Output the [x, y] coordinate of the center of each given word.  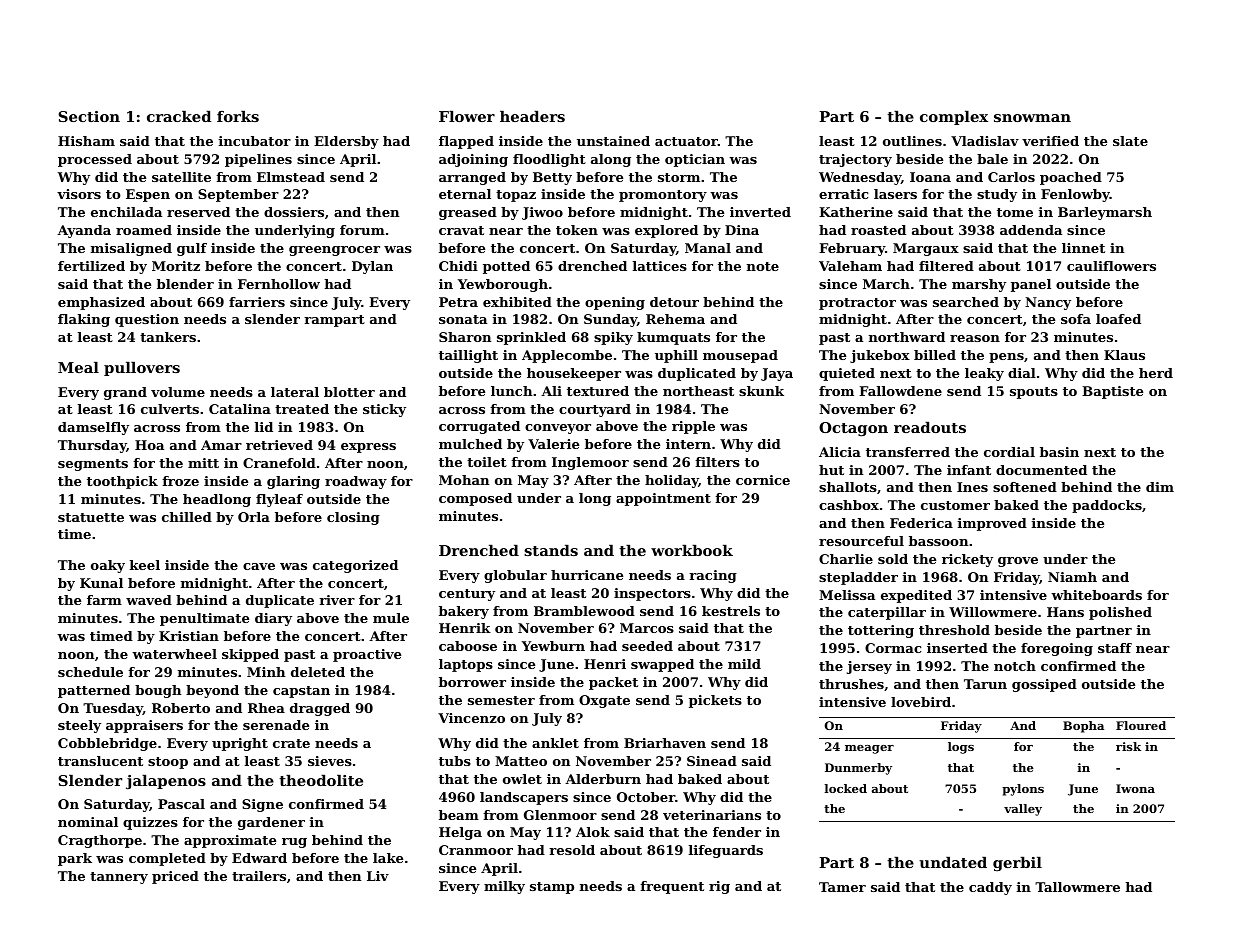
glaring [293, 482]
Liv [378, 876]
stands [551, 550]
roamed [144, 230]
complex [954, 117]
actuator [686, 141]
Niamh [1072, 577]
